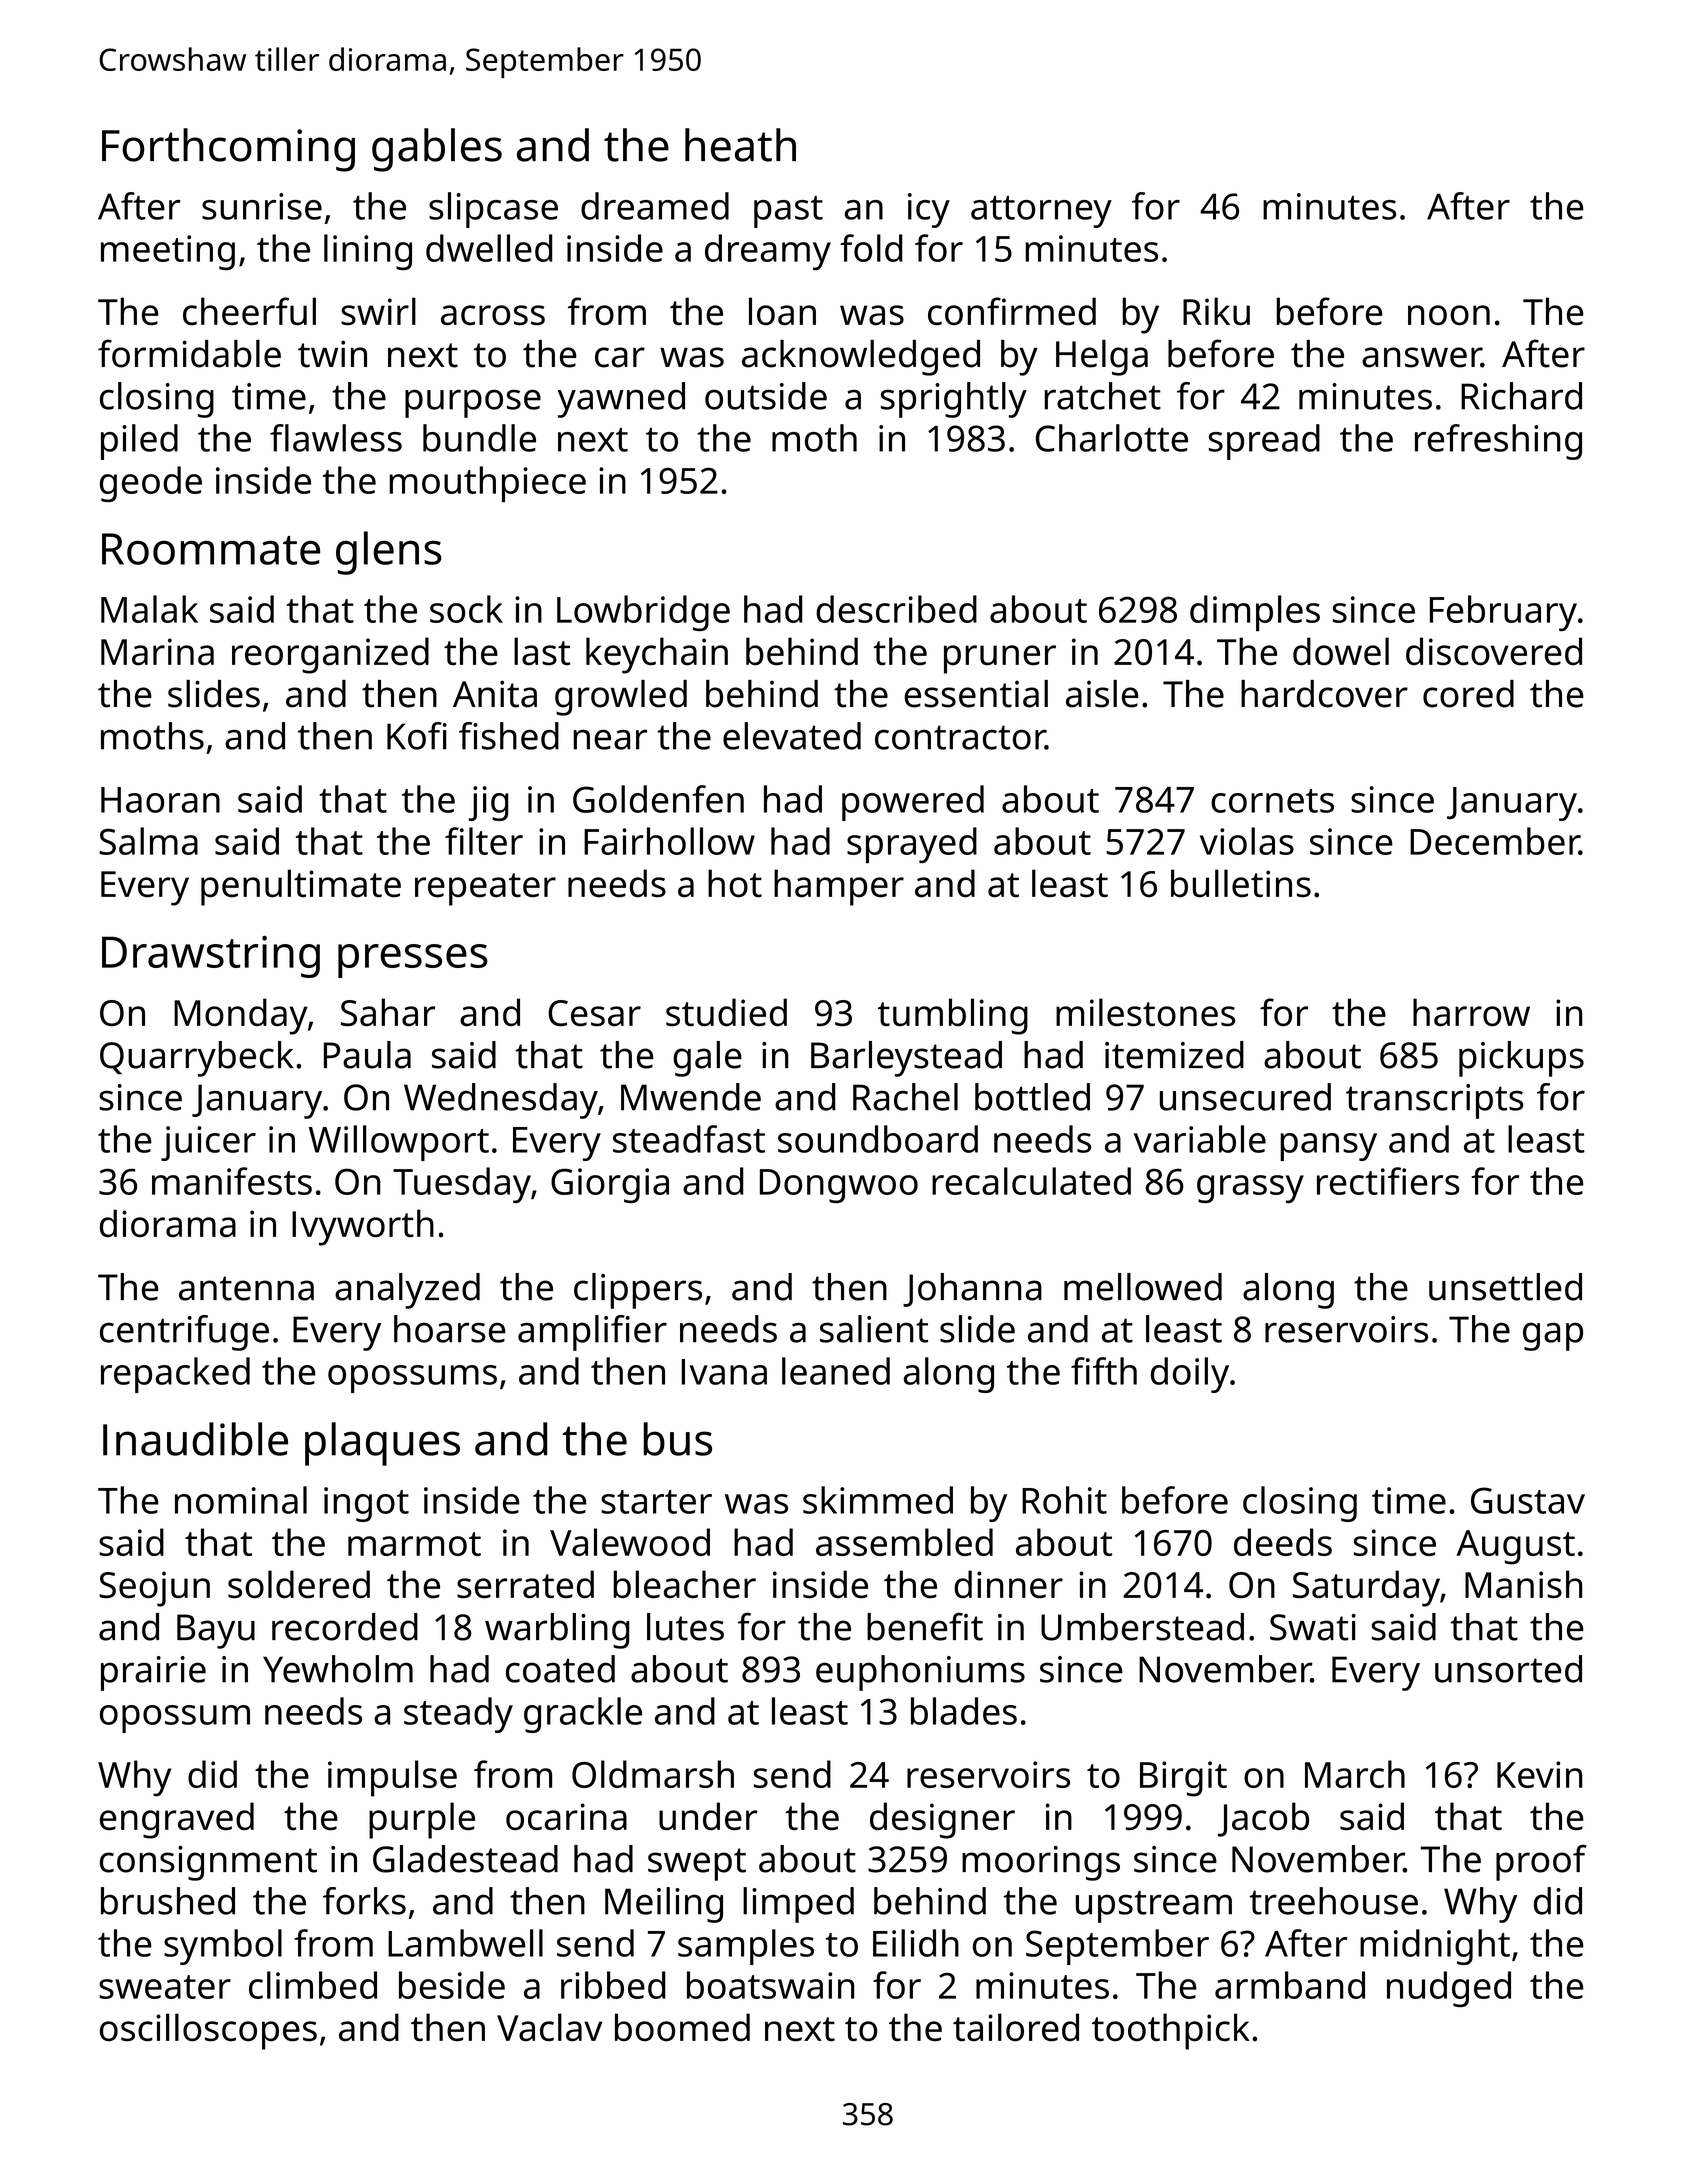  I want to click on boomed, so click(682, 2027).
